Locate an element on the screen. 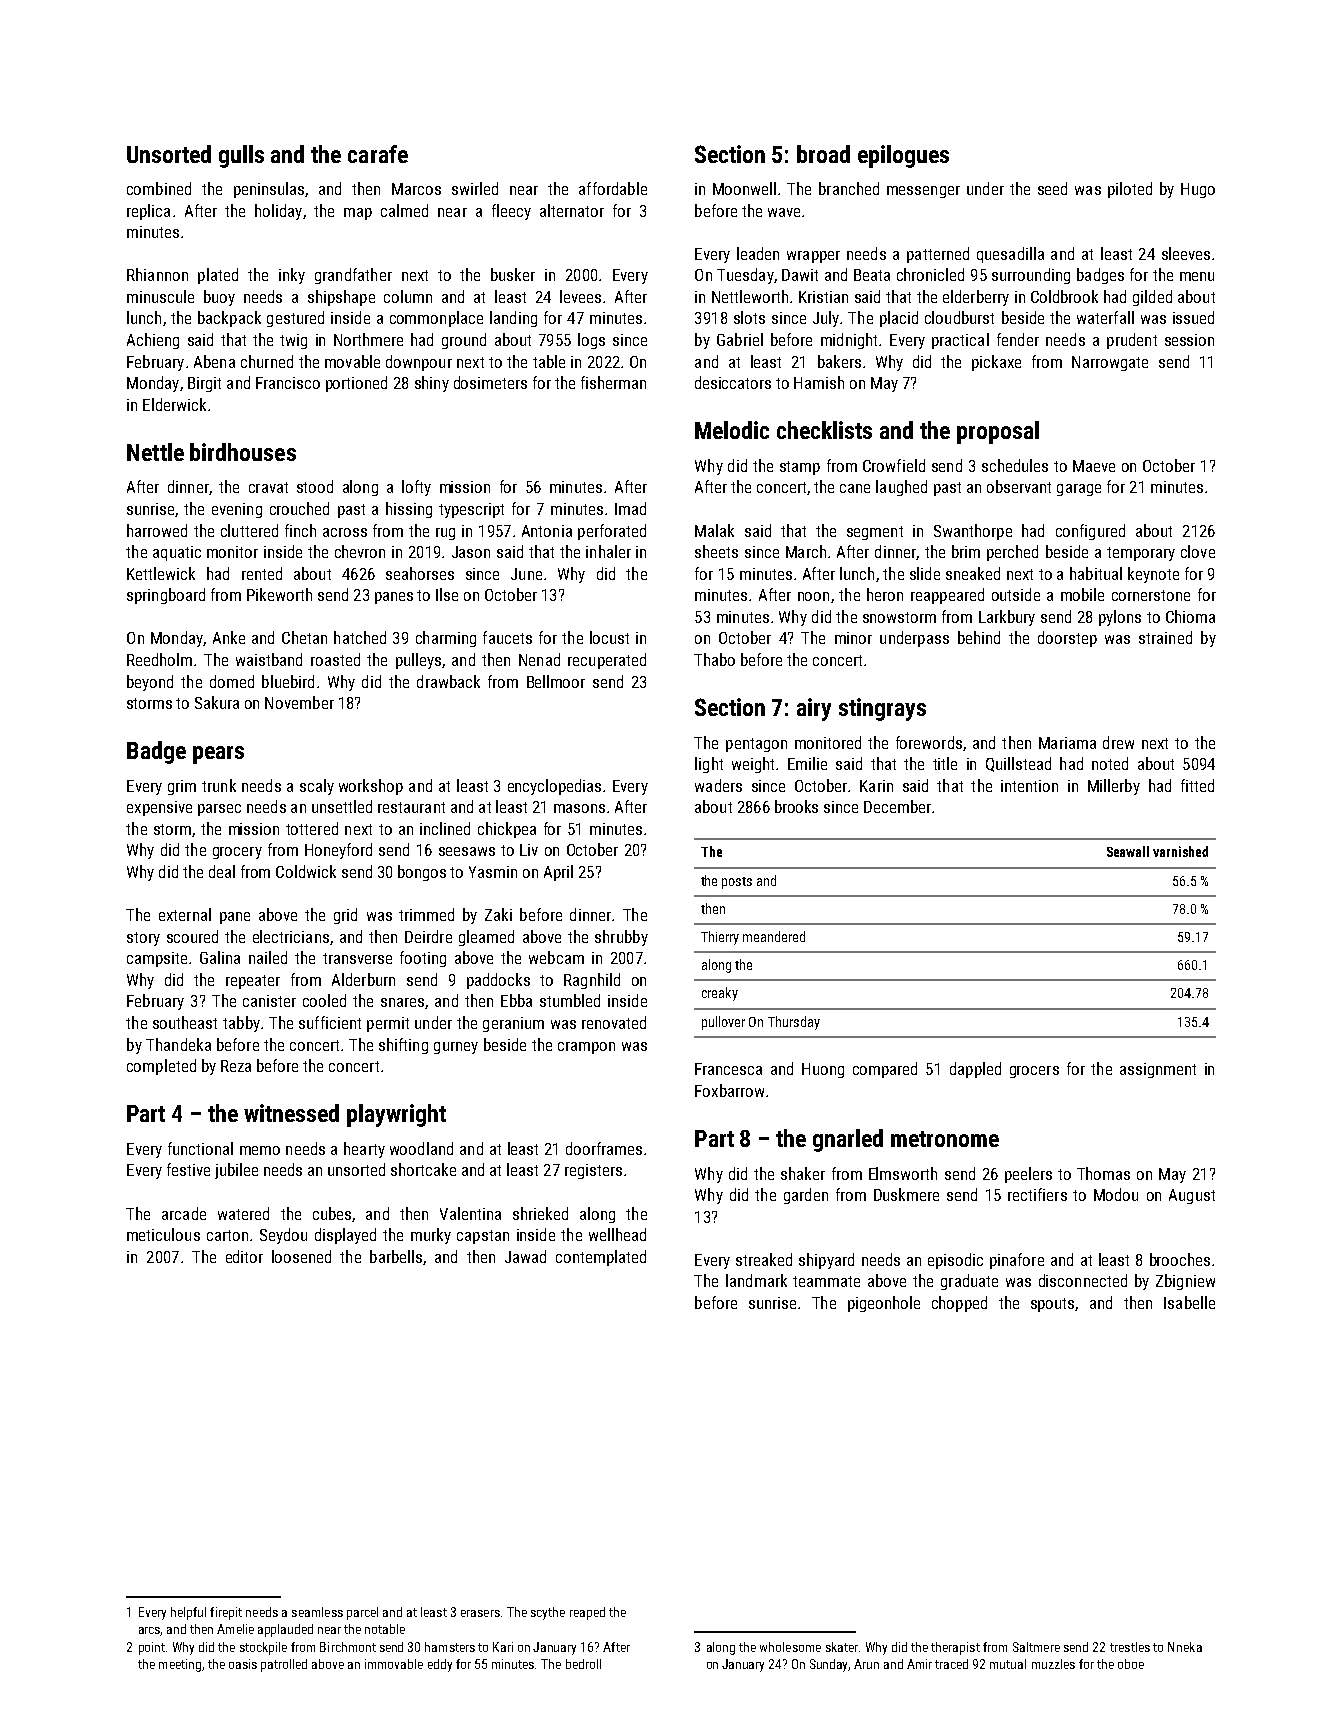 The height and width of the screenshot is (1736, 1342). sneaked is located at coordinates (973, 573).
